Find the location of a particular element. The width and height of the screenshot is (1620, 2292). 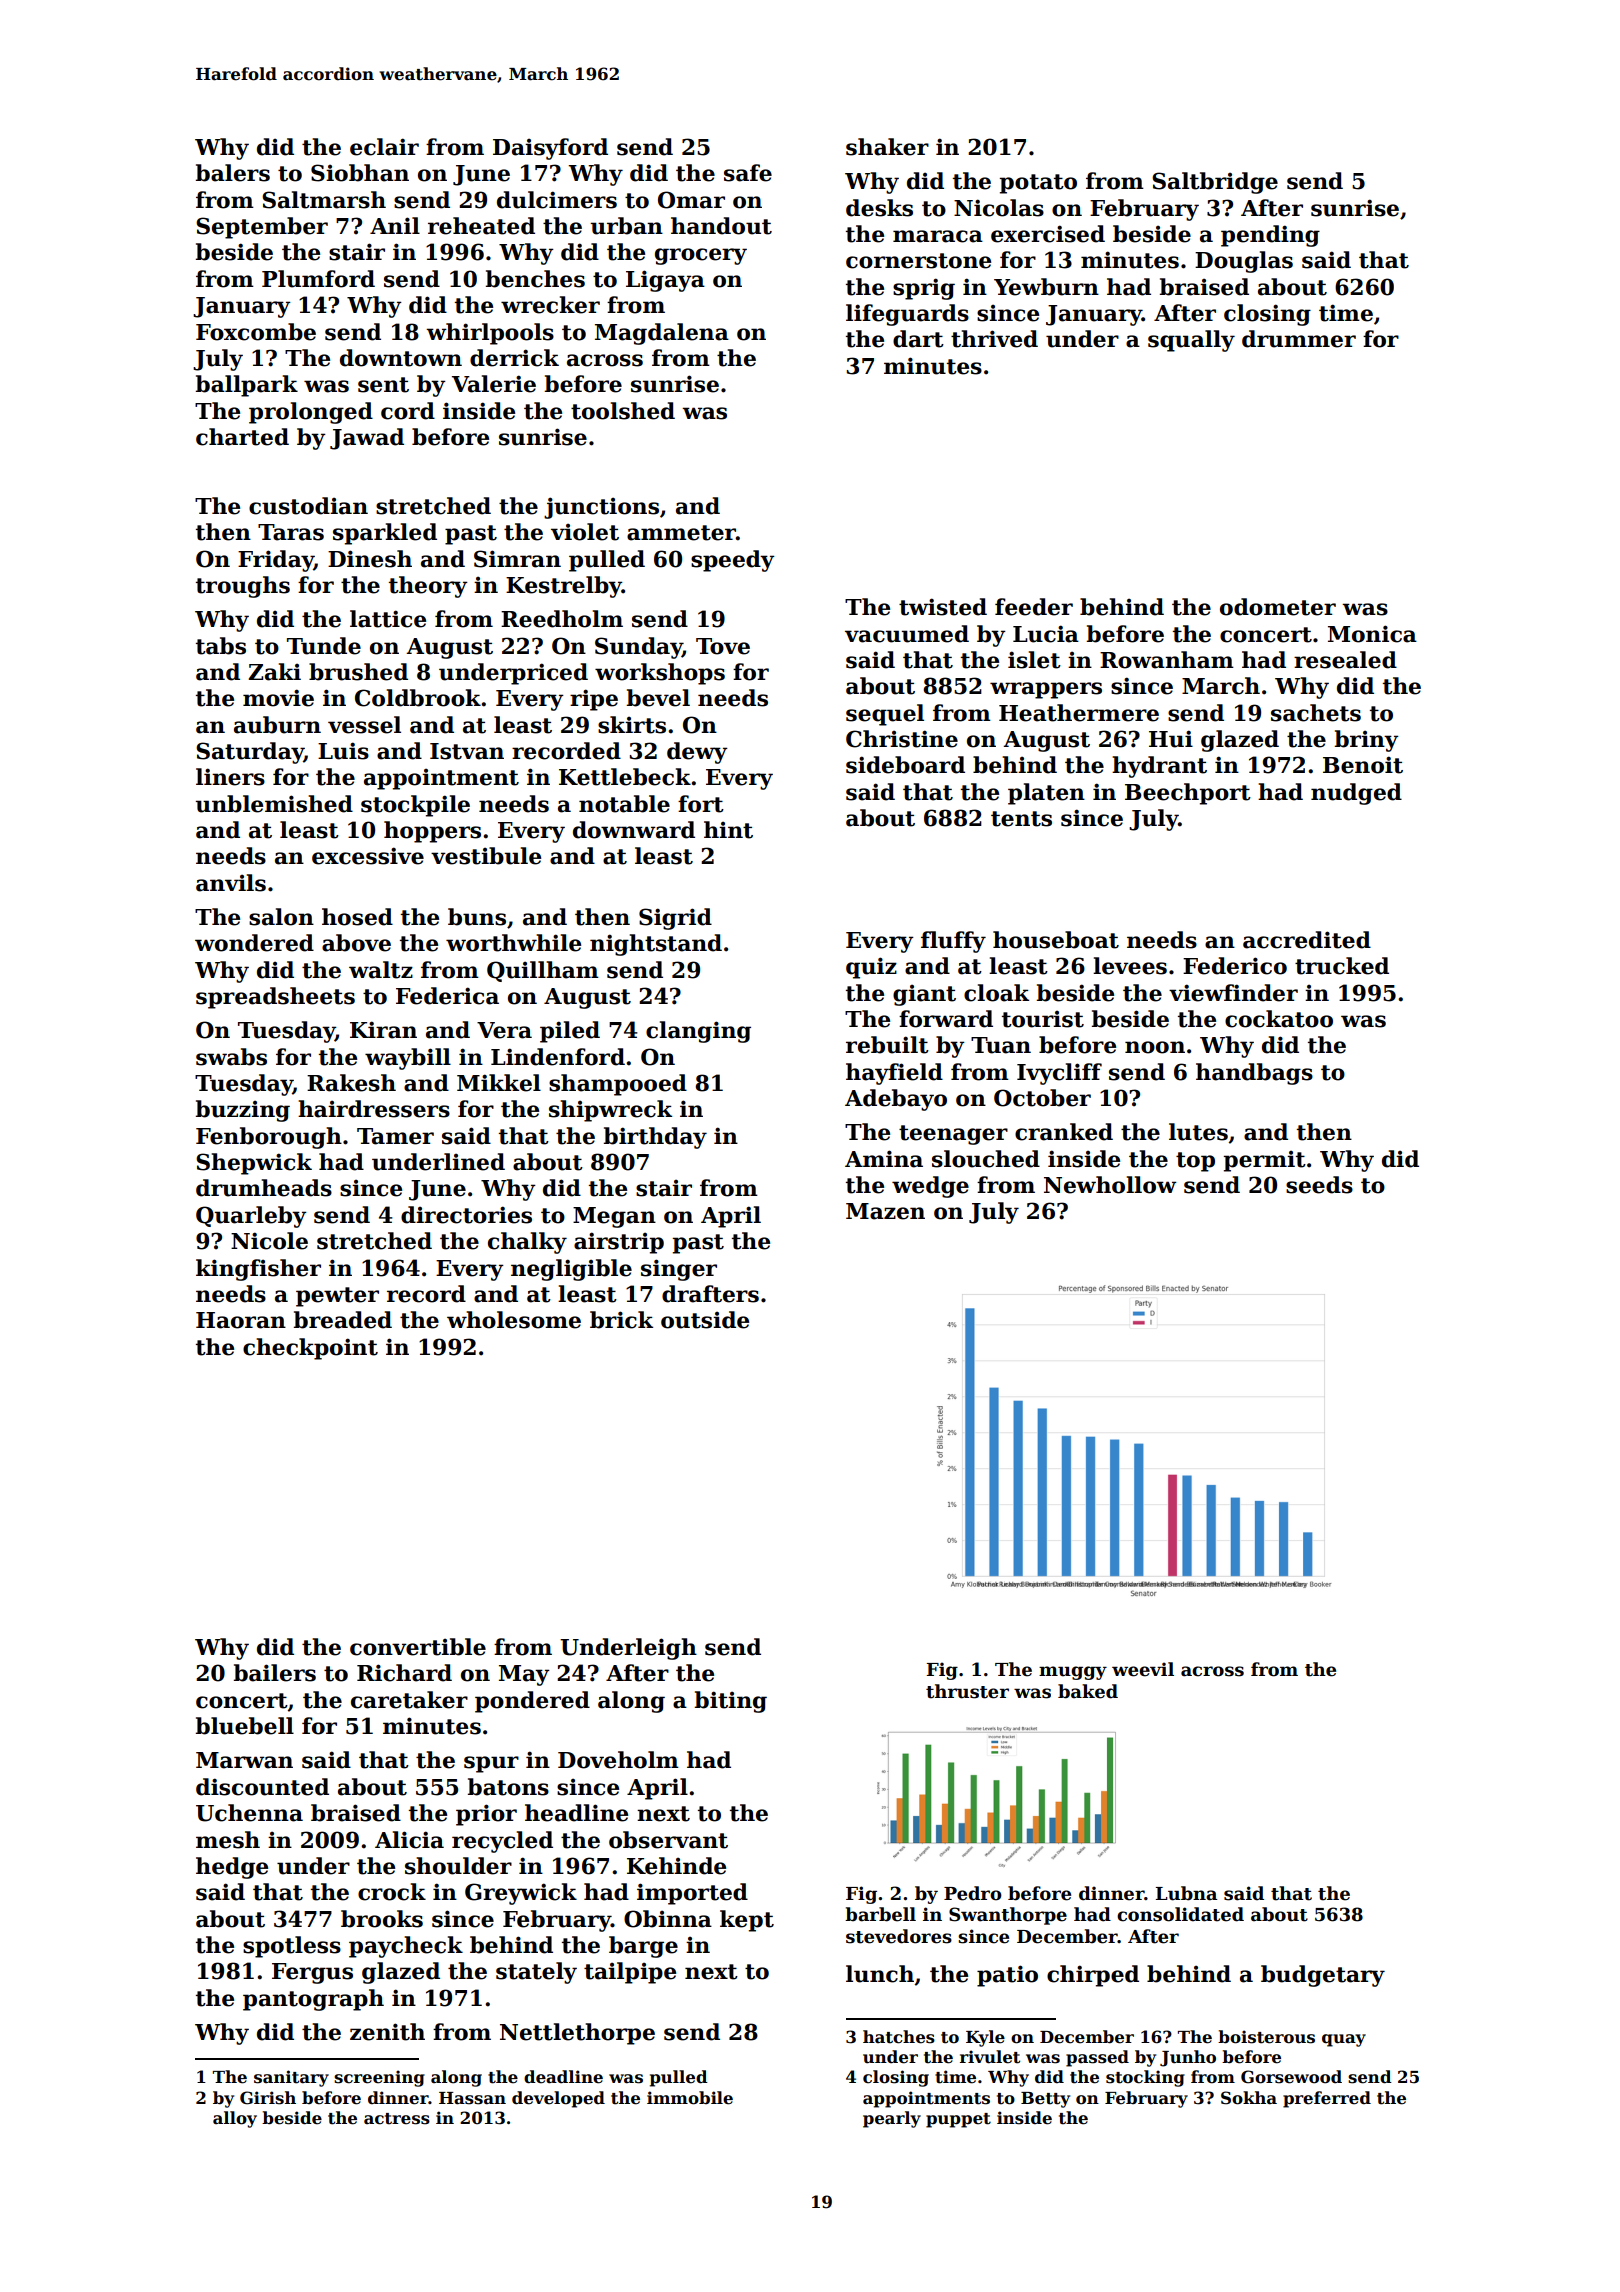

seeds is located at coordinates (1319, 1185).
